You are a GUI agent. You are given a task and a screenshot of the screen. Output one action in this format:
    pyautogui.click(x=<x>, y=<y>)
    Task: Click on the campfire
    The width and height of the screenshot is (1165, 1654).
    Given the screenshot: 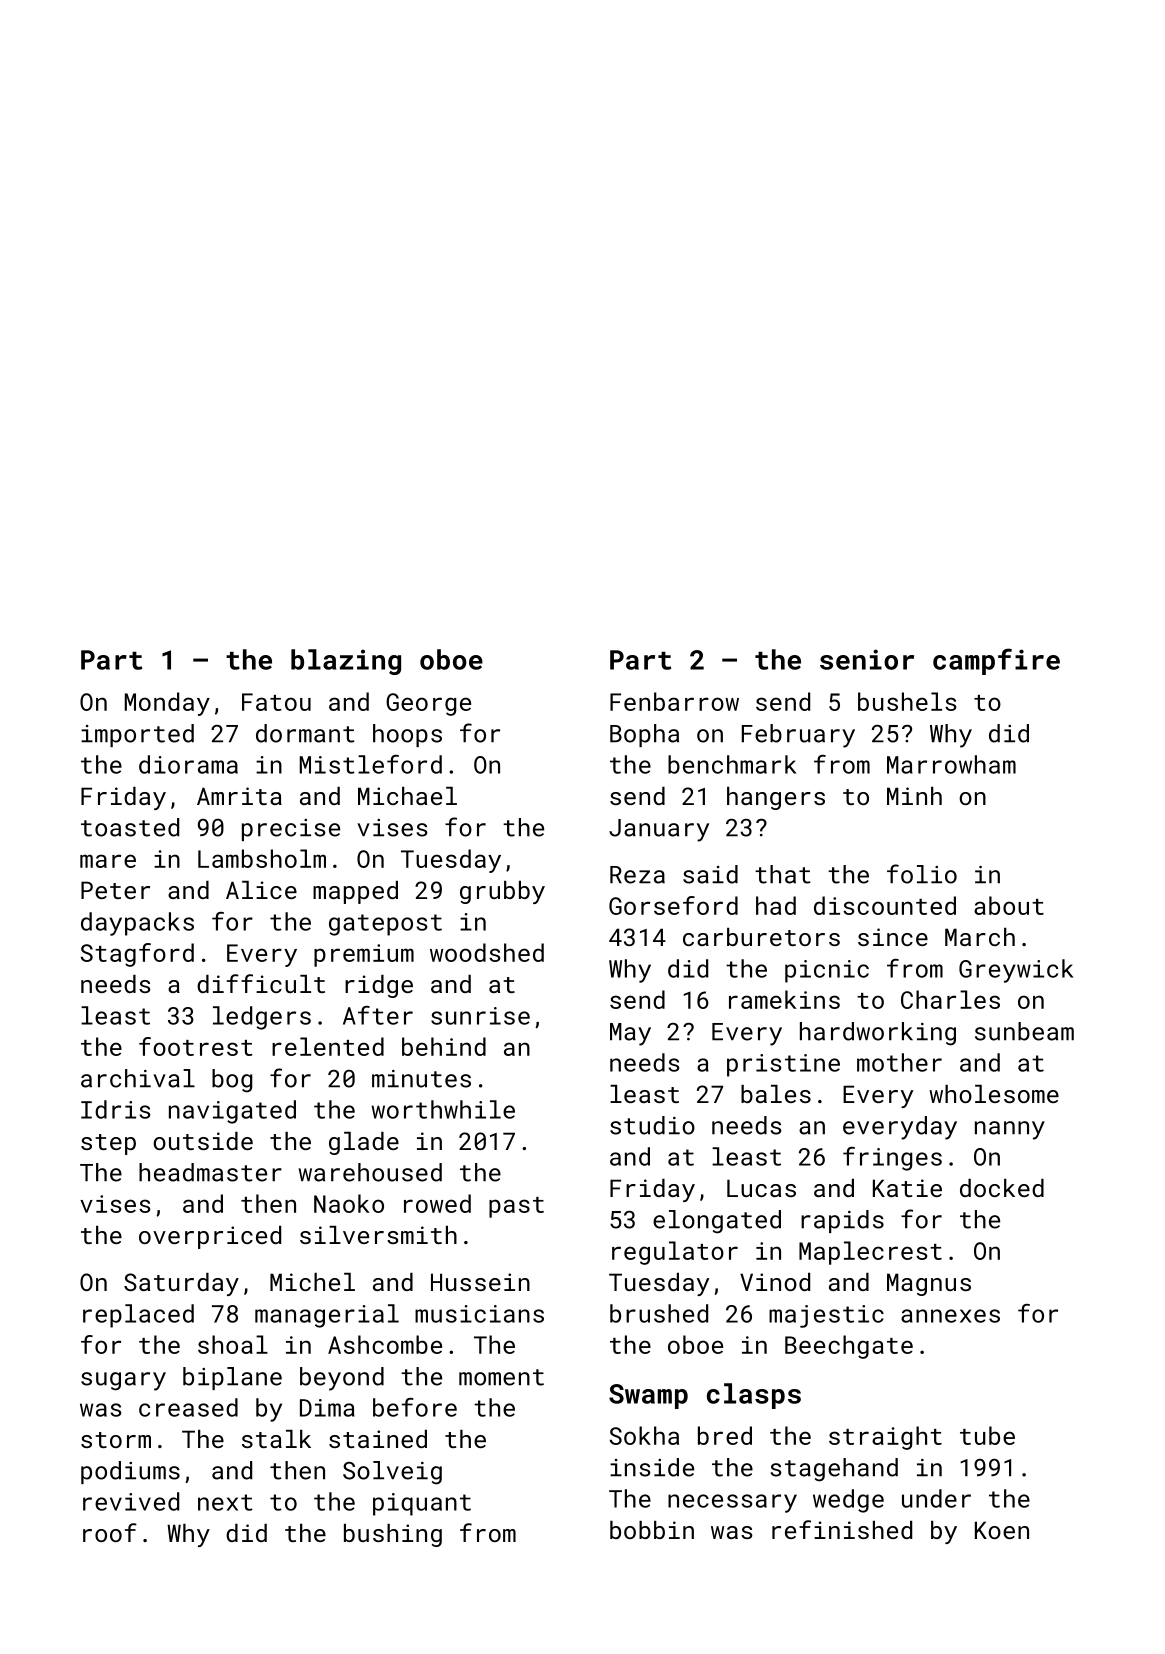 What is the action you would take?
    pyautogui.click(x=996, y=661)
